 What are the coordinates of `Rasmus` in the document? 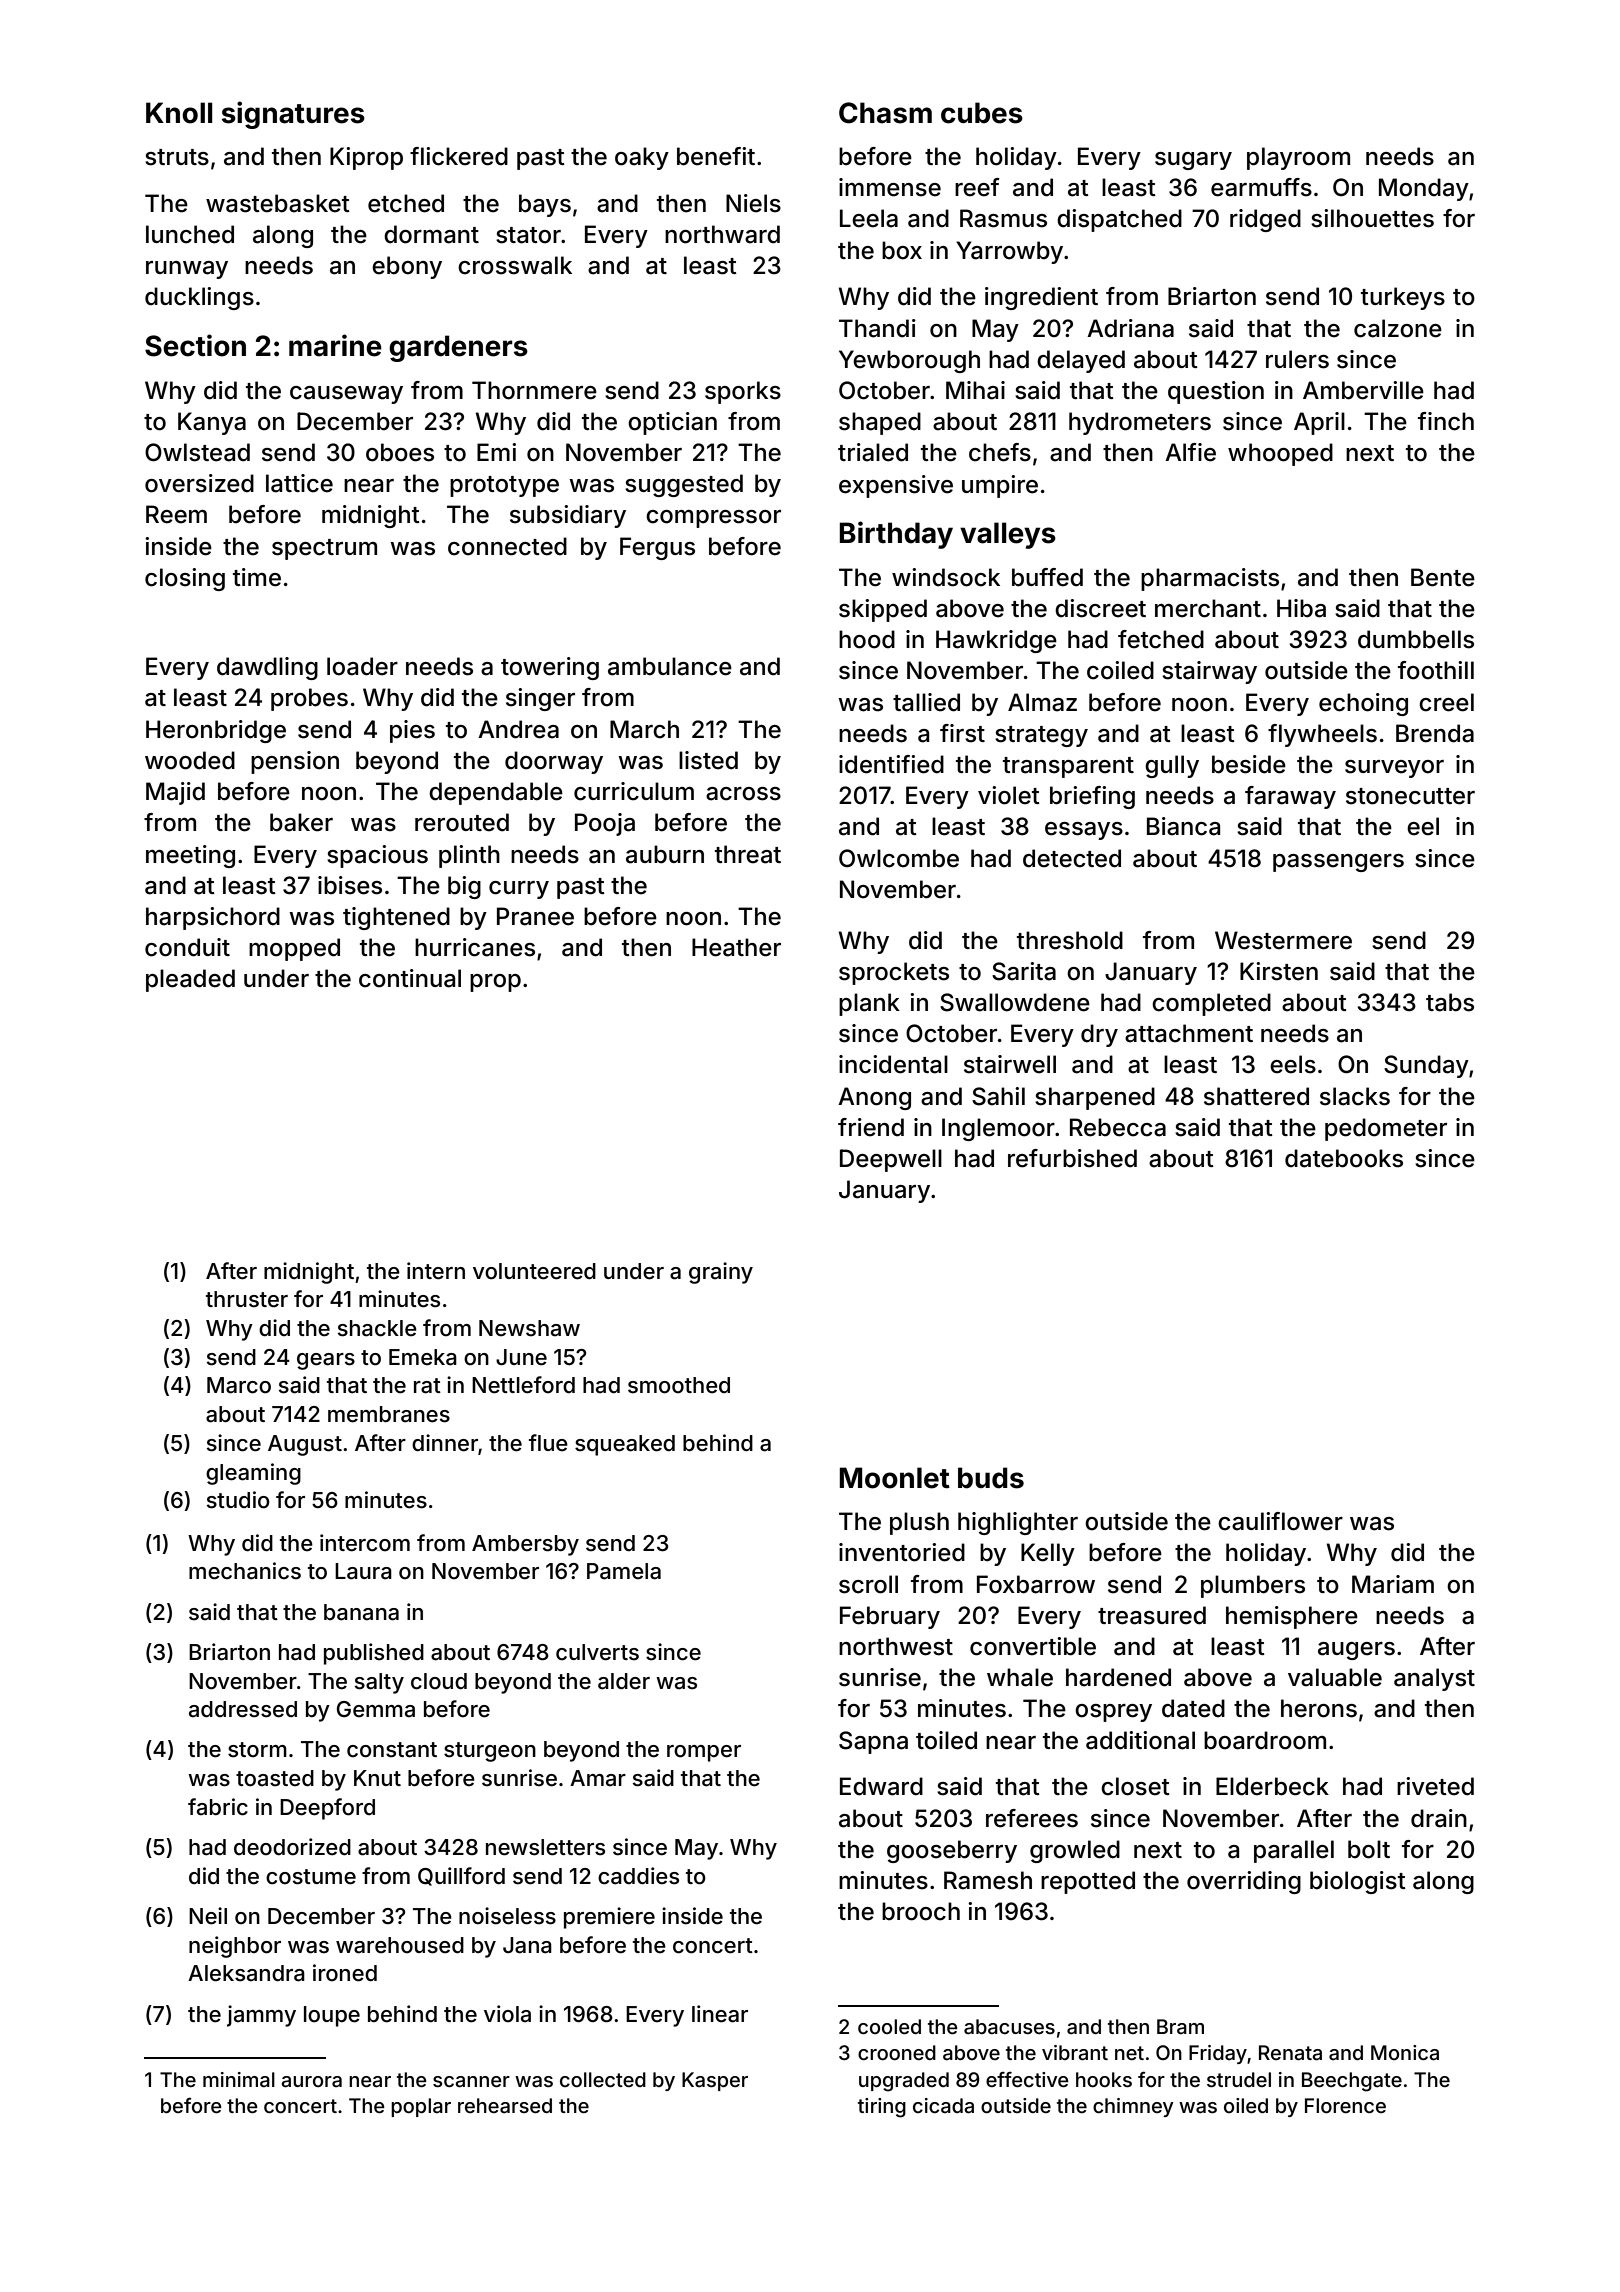 It's located at (1003, 218).
